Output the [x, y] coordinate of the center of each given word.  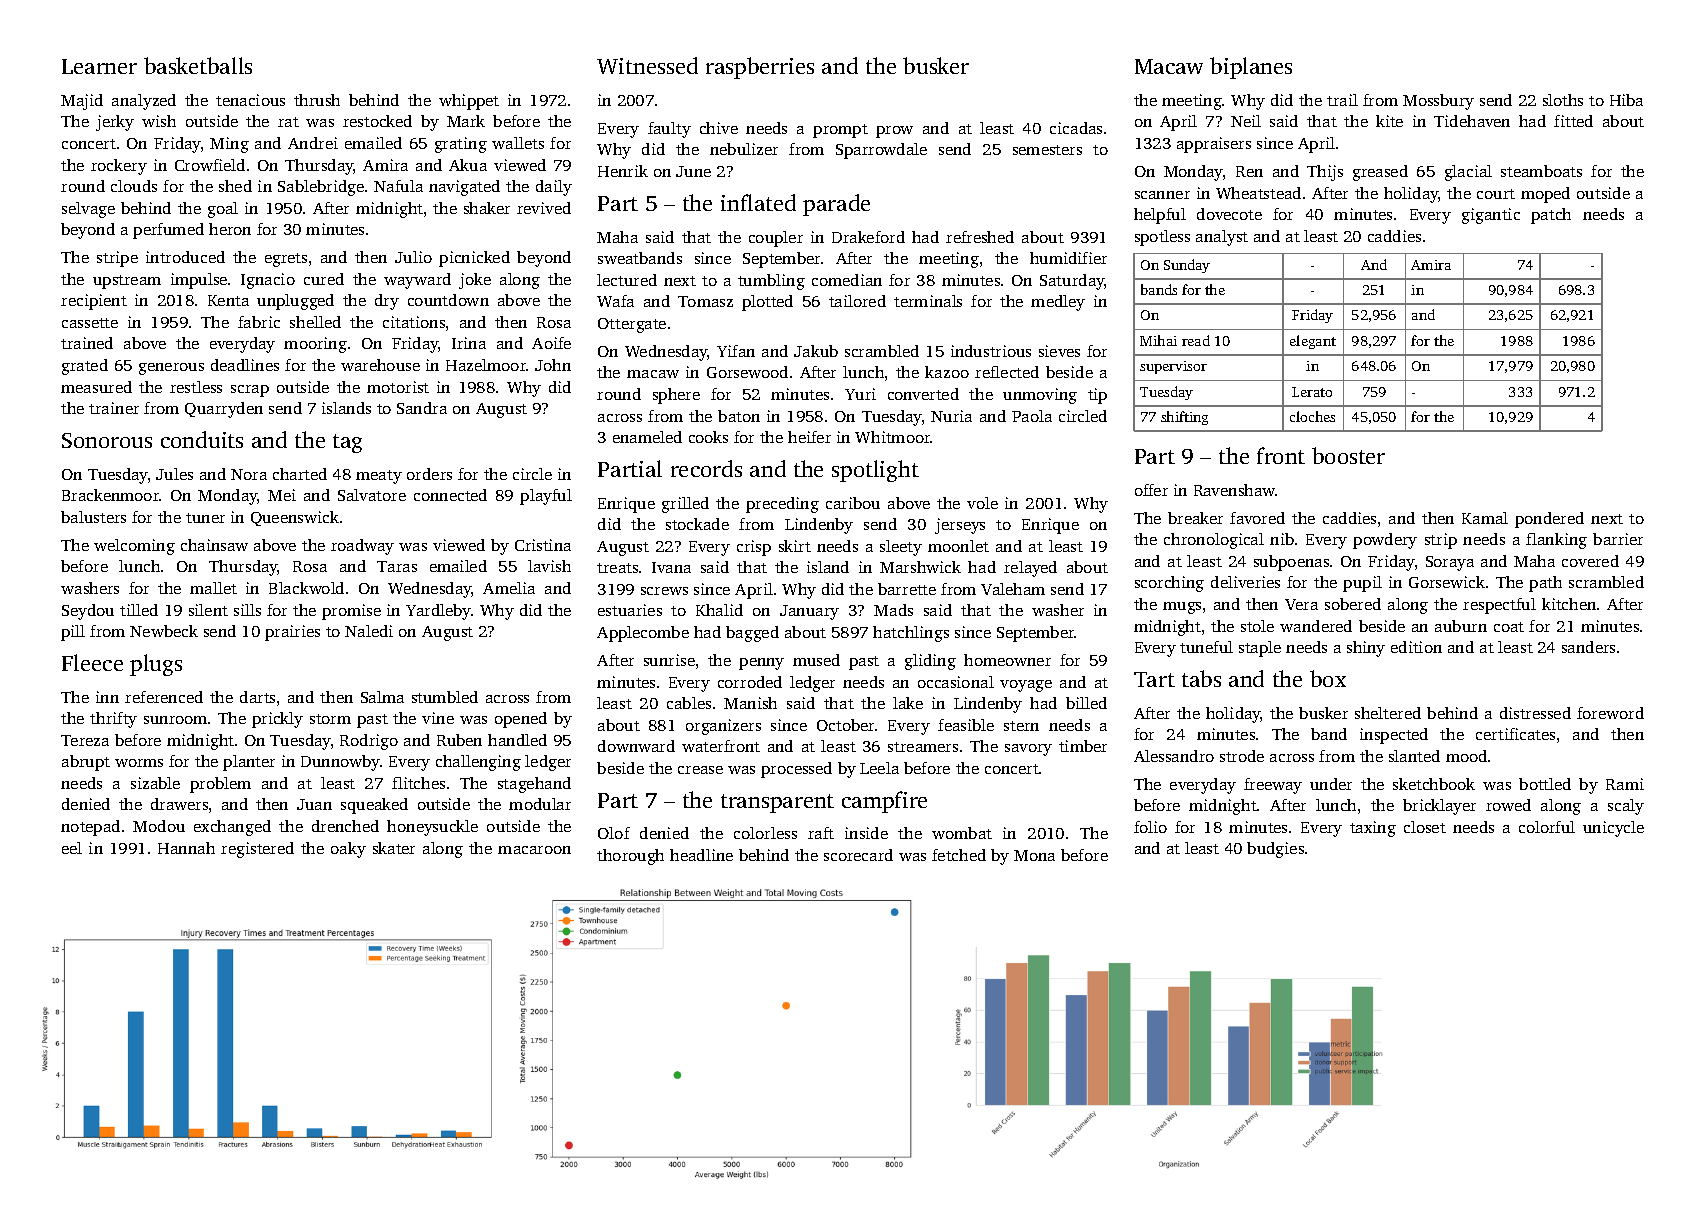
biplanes [1251, 68]
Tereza [85, 740]
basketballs [198, 65]
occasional [956, 682]
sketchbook [1434, 784]
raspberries [760, 68]
